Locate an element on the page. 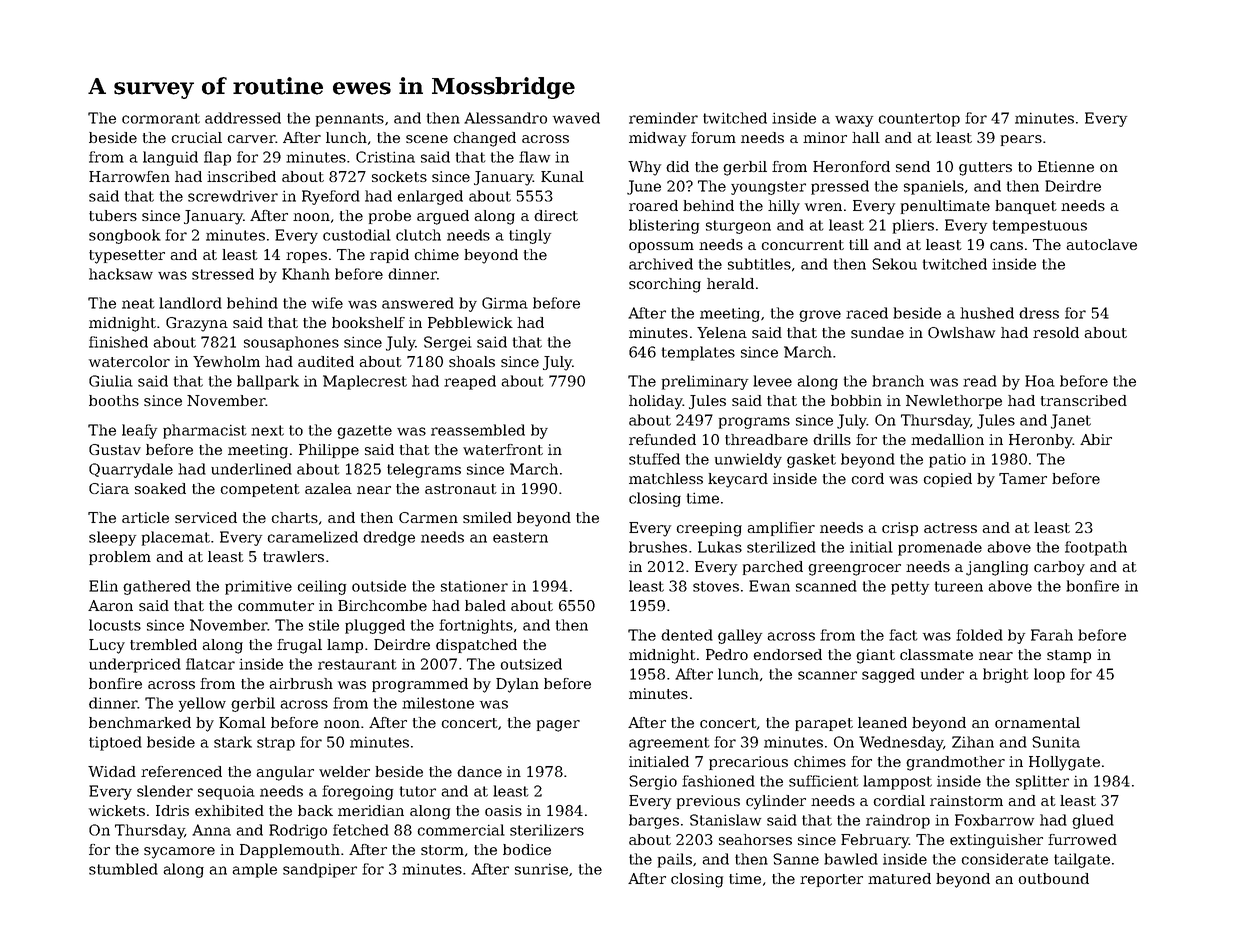 This page has width=1233, height=952. stuffed is located at coordinates (654, 459).
